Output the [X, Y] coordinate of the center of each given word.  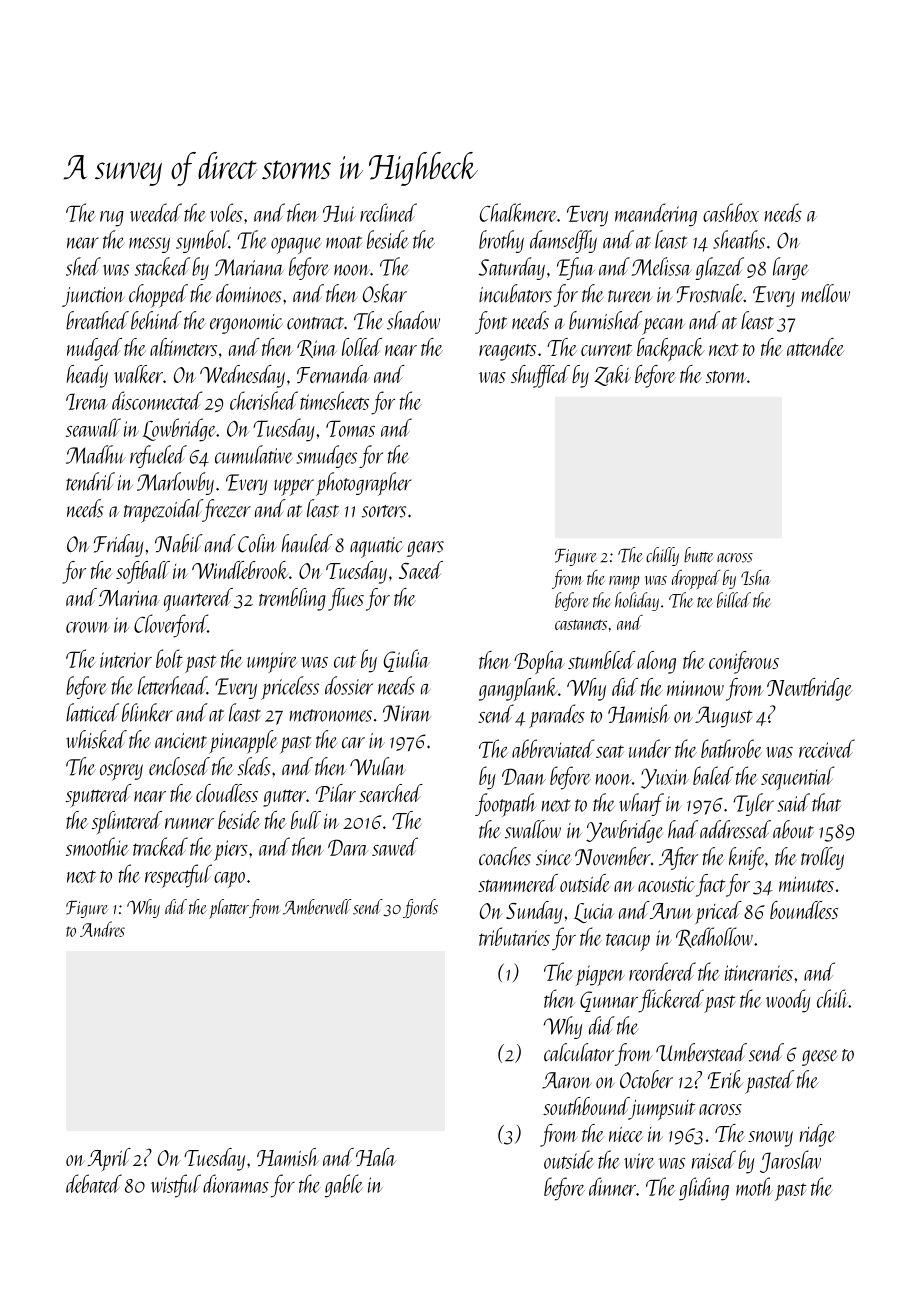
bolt [169, 658]
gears [425, 549]
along [656, 662]
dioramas [236, 1183]
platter [229, 909]
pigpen [600, 975]
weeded [156, 212]
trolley [822, 858]
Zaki [612, 375]
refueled [158, 456]
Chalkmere [518, 212]
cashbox [731, 212]
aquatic [376, 547]
